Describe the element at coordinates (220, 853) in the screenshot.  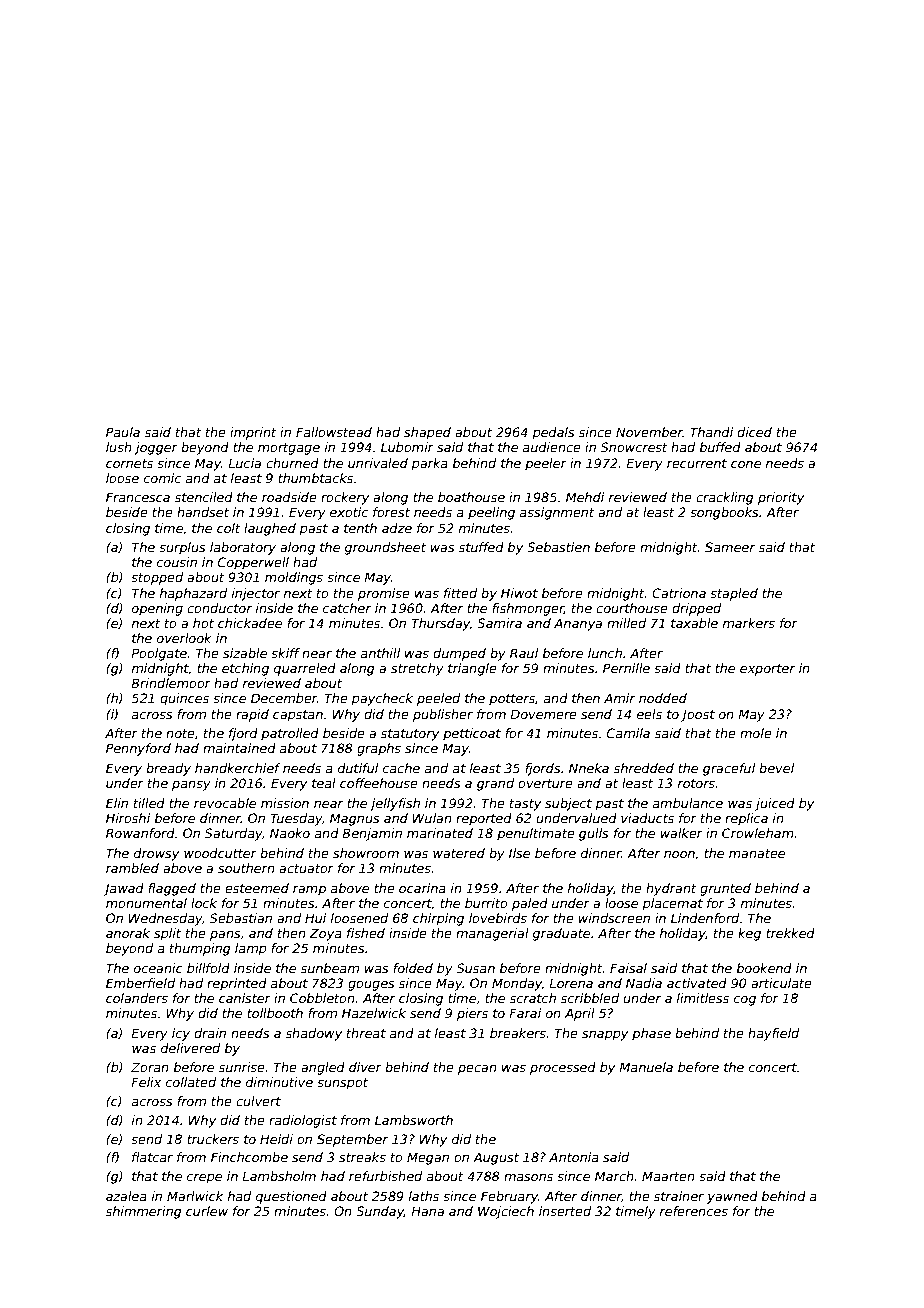
I see `woodcutter` at that location.
